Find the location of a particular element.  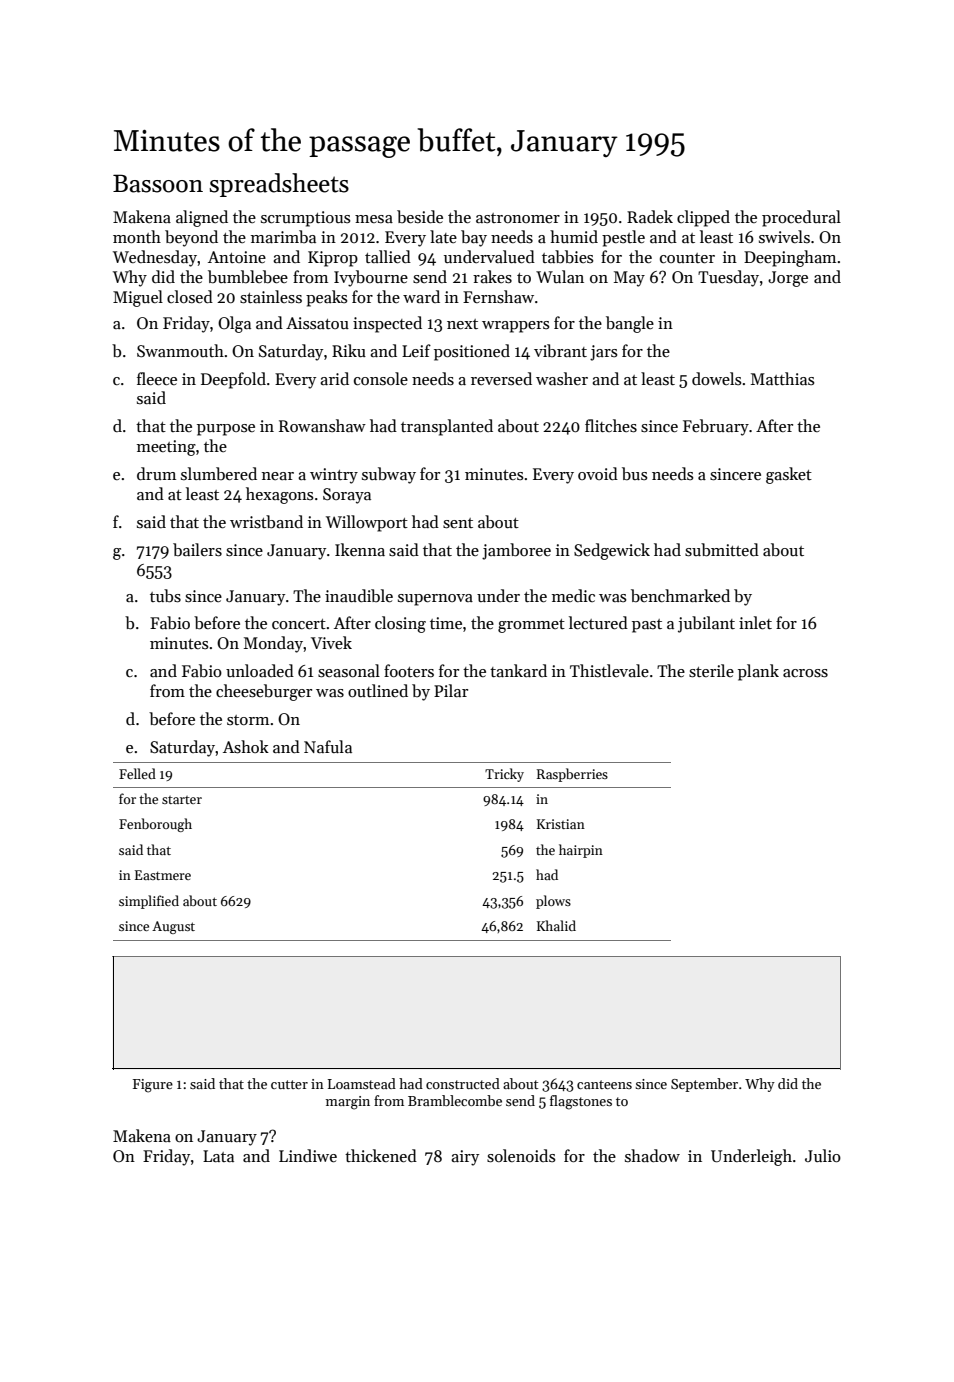

Lata is located at coordinates (218, 1156).
